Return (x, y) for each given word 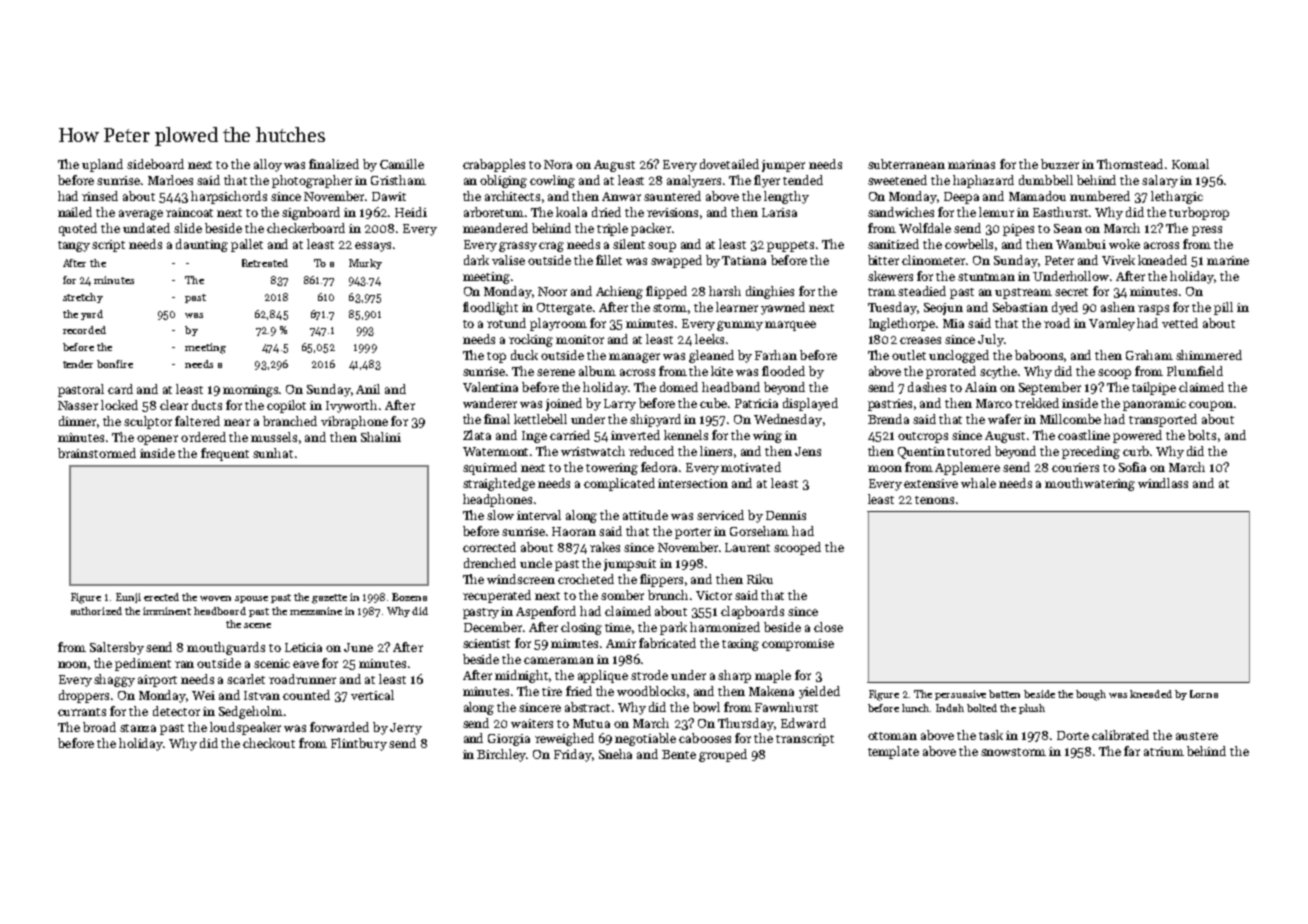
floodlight (490, 308)
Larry (620, 405)
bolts (1202, 435)
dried (606, 212)
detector (176, 711)
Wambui (1081, 244)
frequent (225, 454)
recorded (84, 330)
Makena (771, 691)
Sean (1068, 228)
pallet (247, 245)
